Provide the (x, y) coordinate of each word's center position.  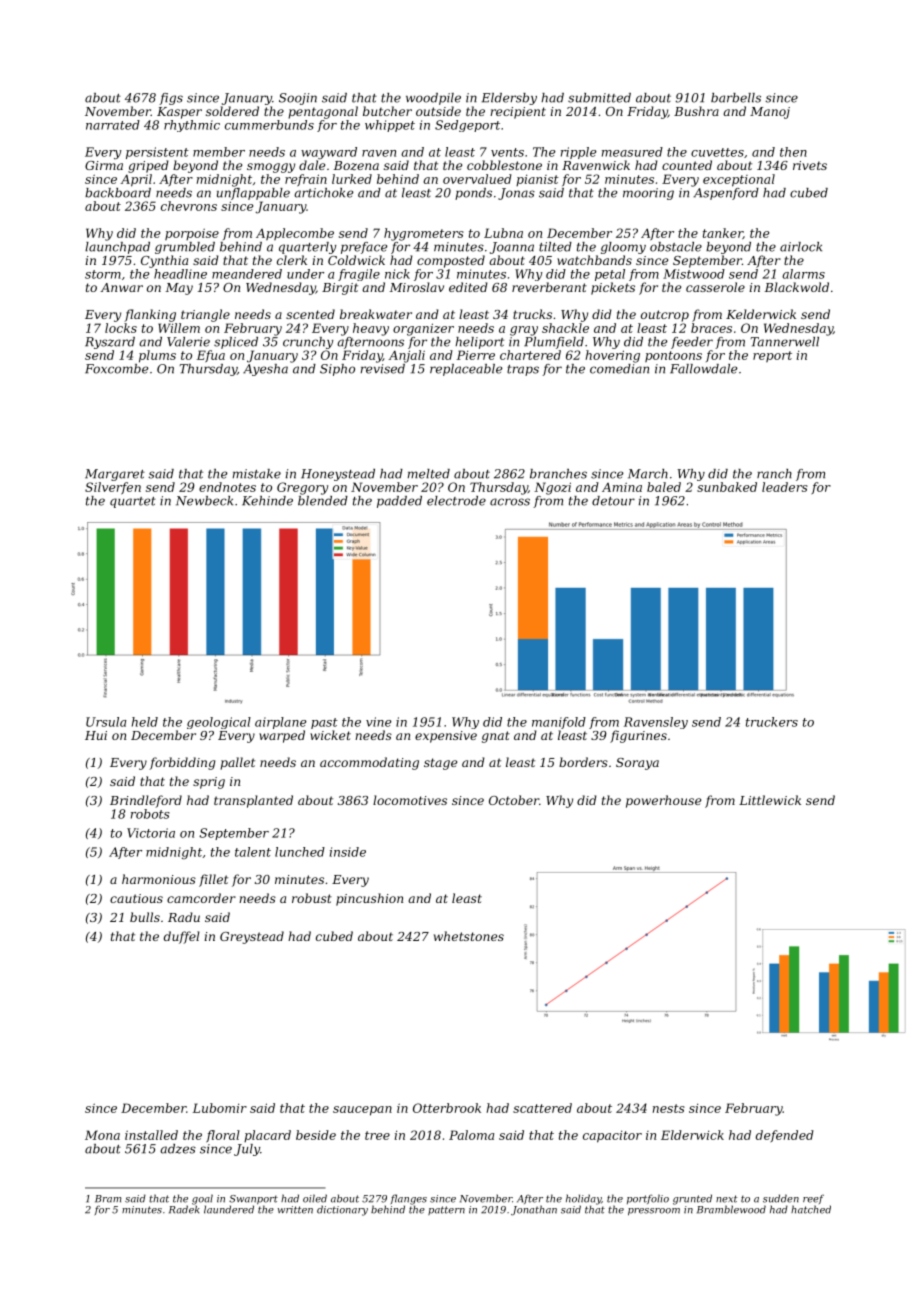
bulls (145, 917)
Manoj (770, 113)
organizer (423, 329)
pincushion (369, 899)
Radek (184, 1209)
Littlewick (770, 800)
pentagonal (323, 112)
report (772, 356)
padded (399, 502)
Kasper (179, 113)
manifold (559, 723)
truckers (772, 722)
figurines (638, 736)
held (145, 722)
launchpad (117, 248)
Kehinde (267, 501)
